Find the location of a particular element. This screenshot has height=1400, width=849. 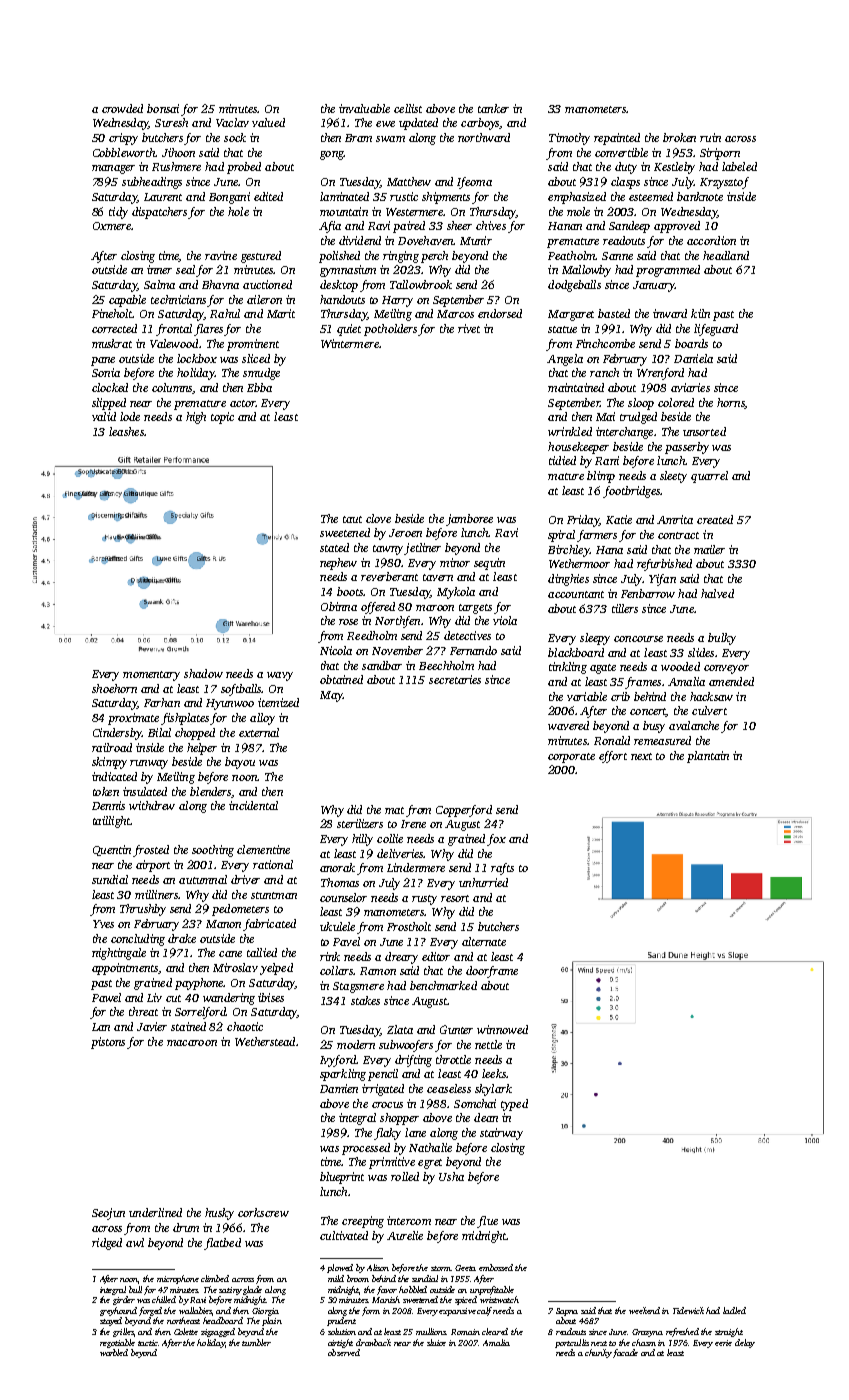

Vaclav is located at coordinates (232, 122).
